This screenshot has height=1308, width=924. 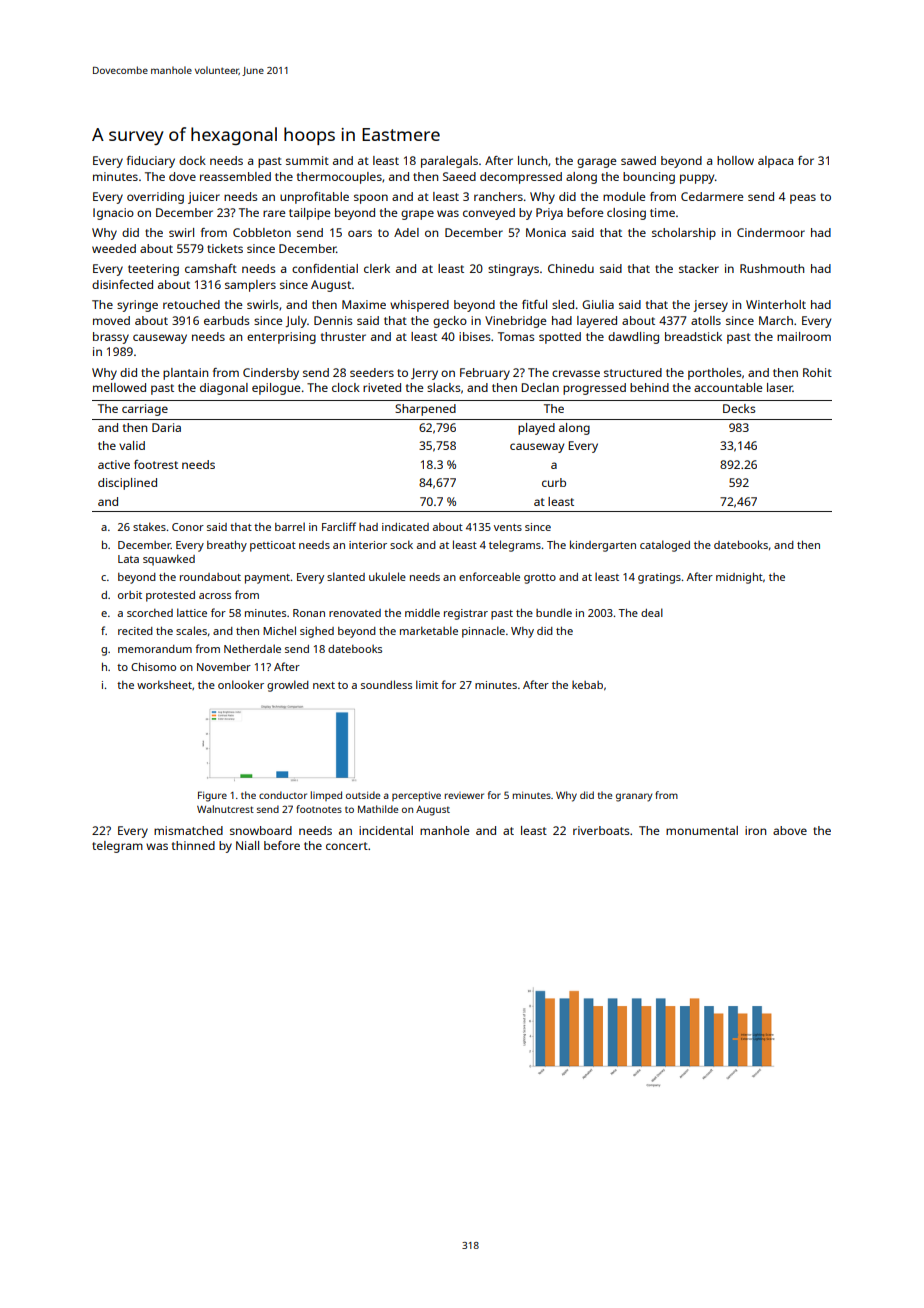 I want to click on hollow, so click(x=735, y=160).
